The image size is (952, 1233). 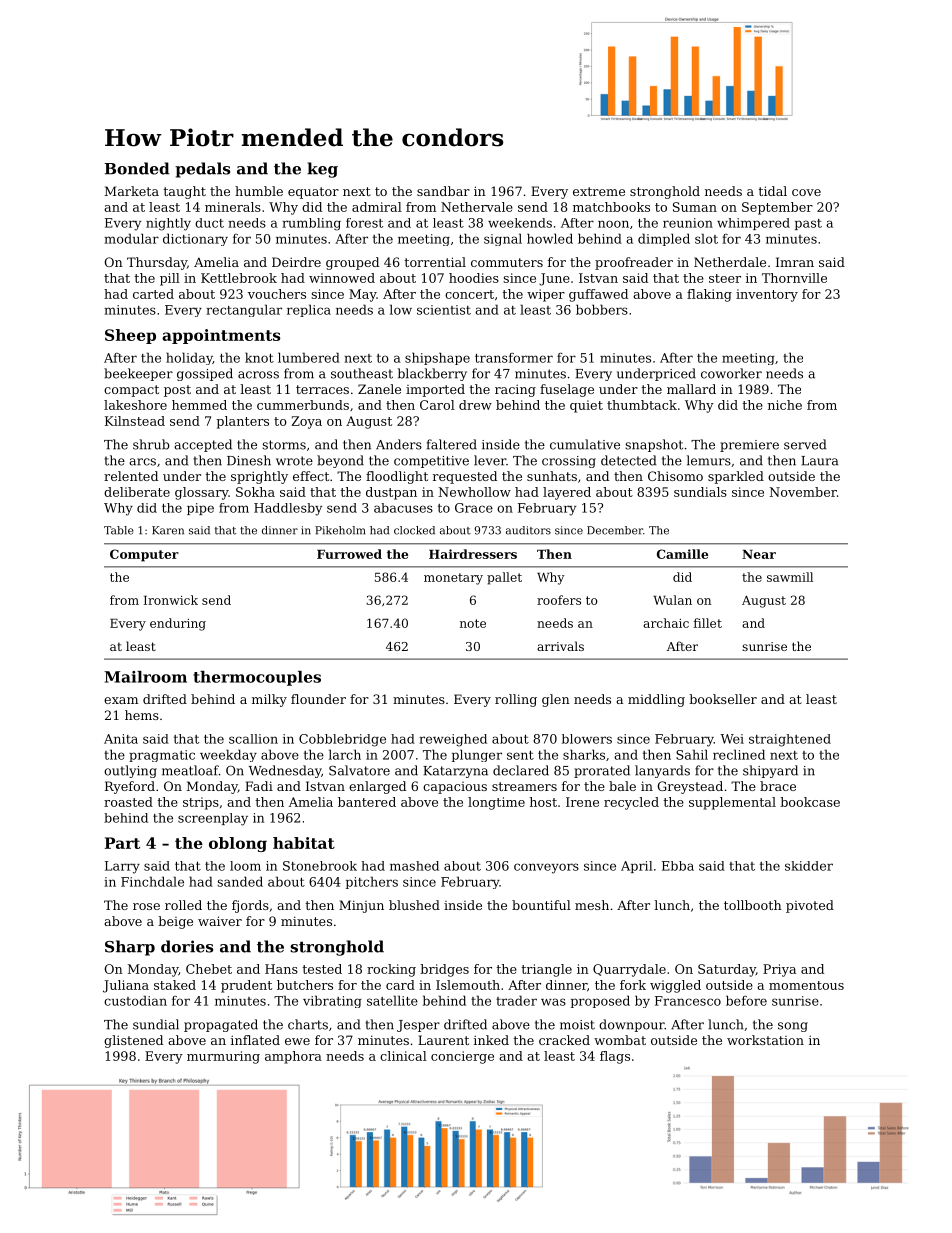 I want to click on screenplay, so click(x=213, y=819).
